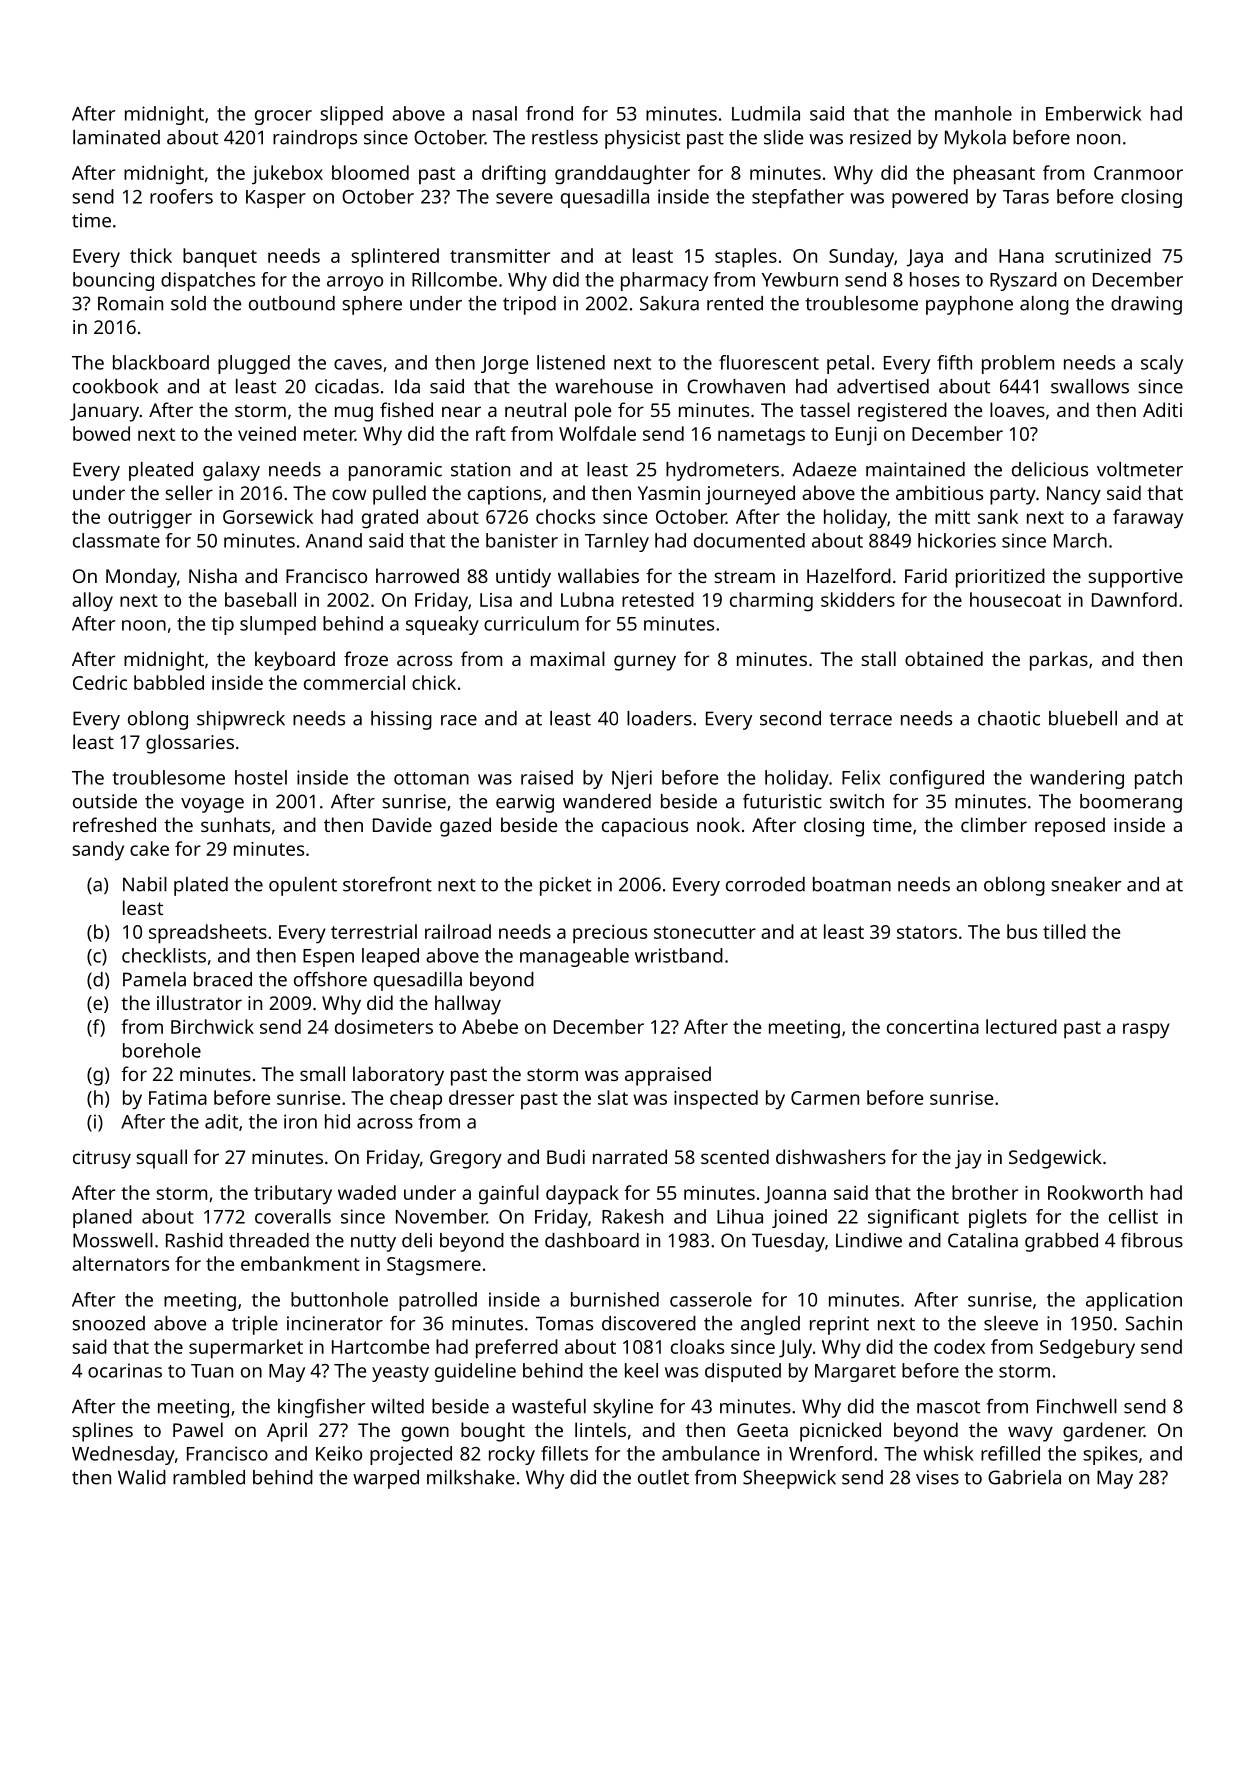  Describe the element at coordinates (495, 113) in the screenshot. I see `nasal` at that location.
